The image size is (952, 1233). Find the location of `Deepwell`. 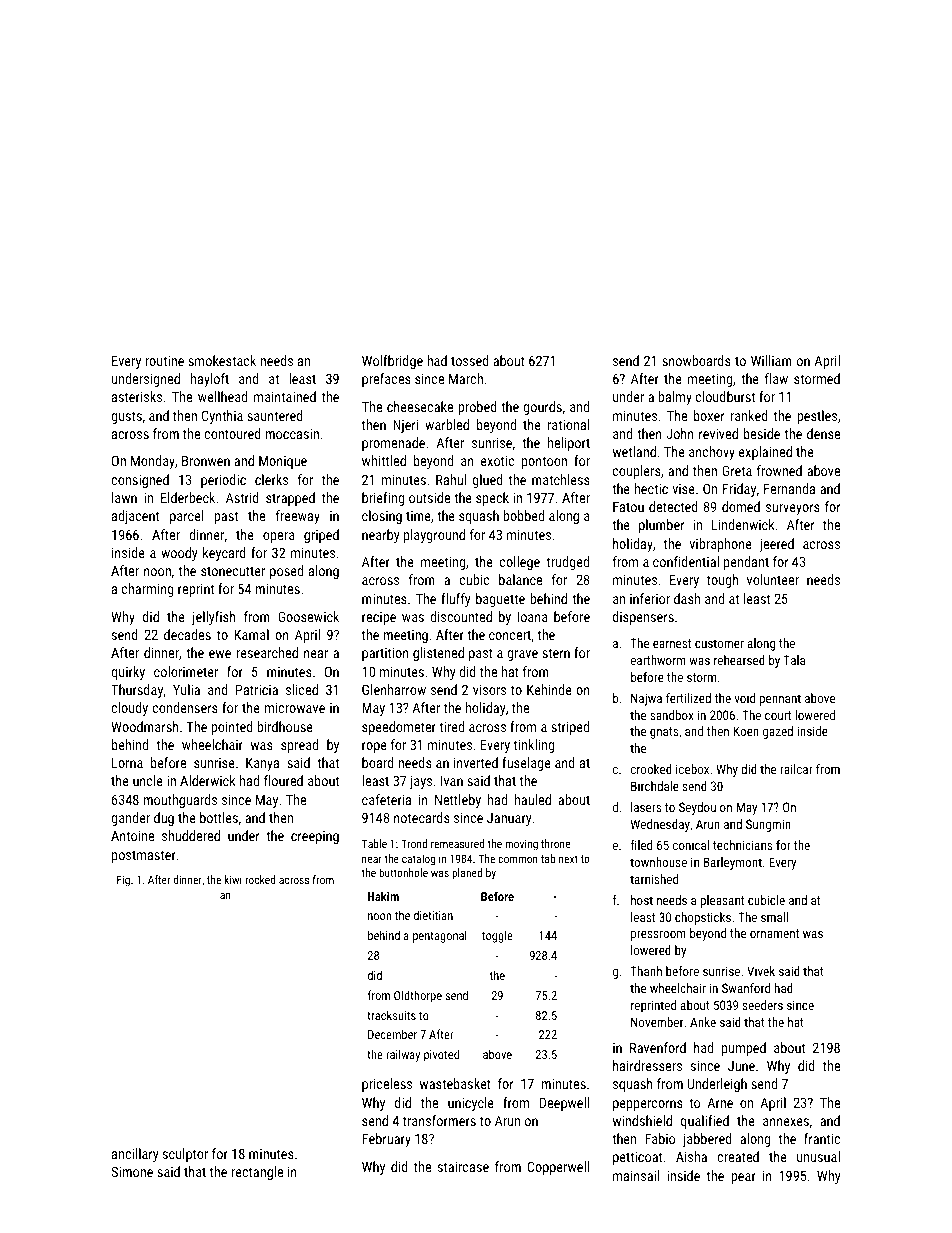

Deepwell is located at coordinates (564, 1104).
